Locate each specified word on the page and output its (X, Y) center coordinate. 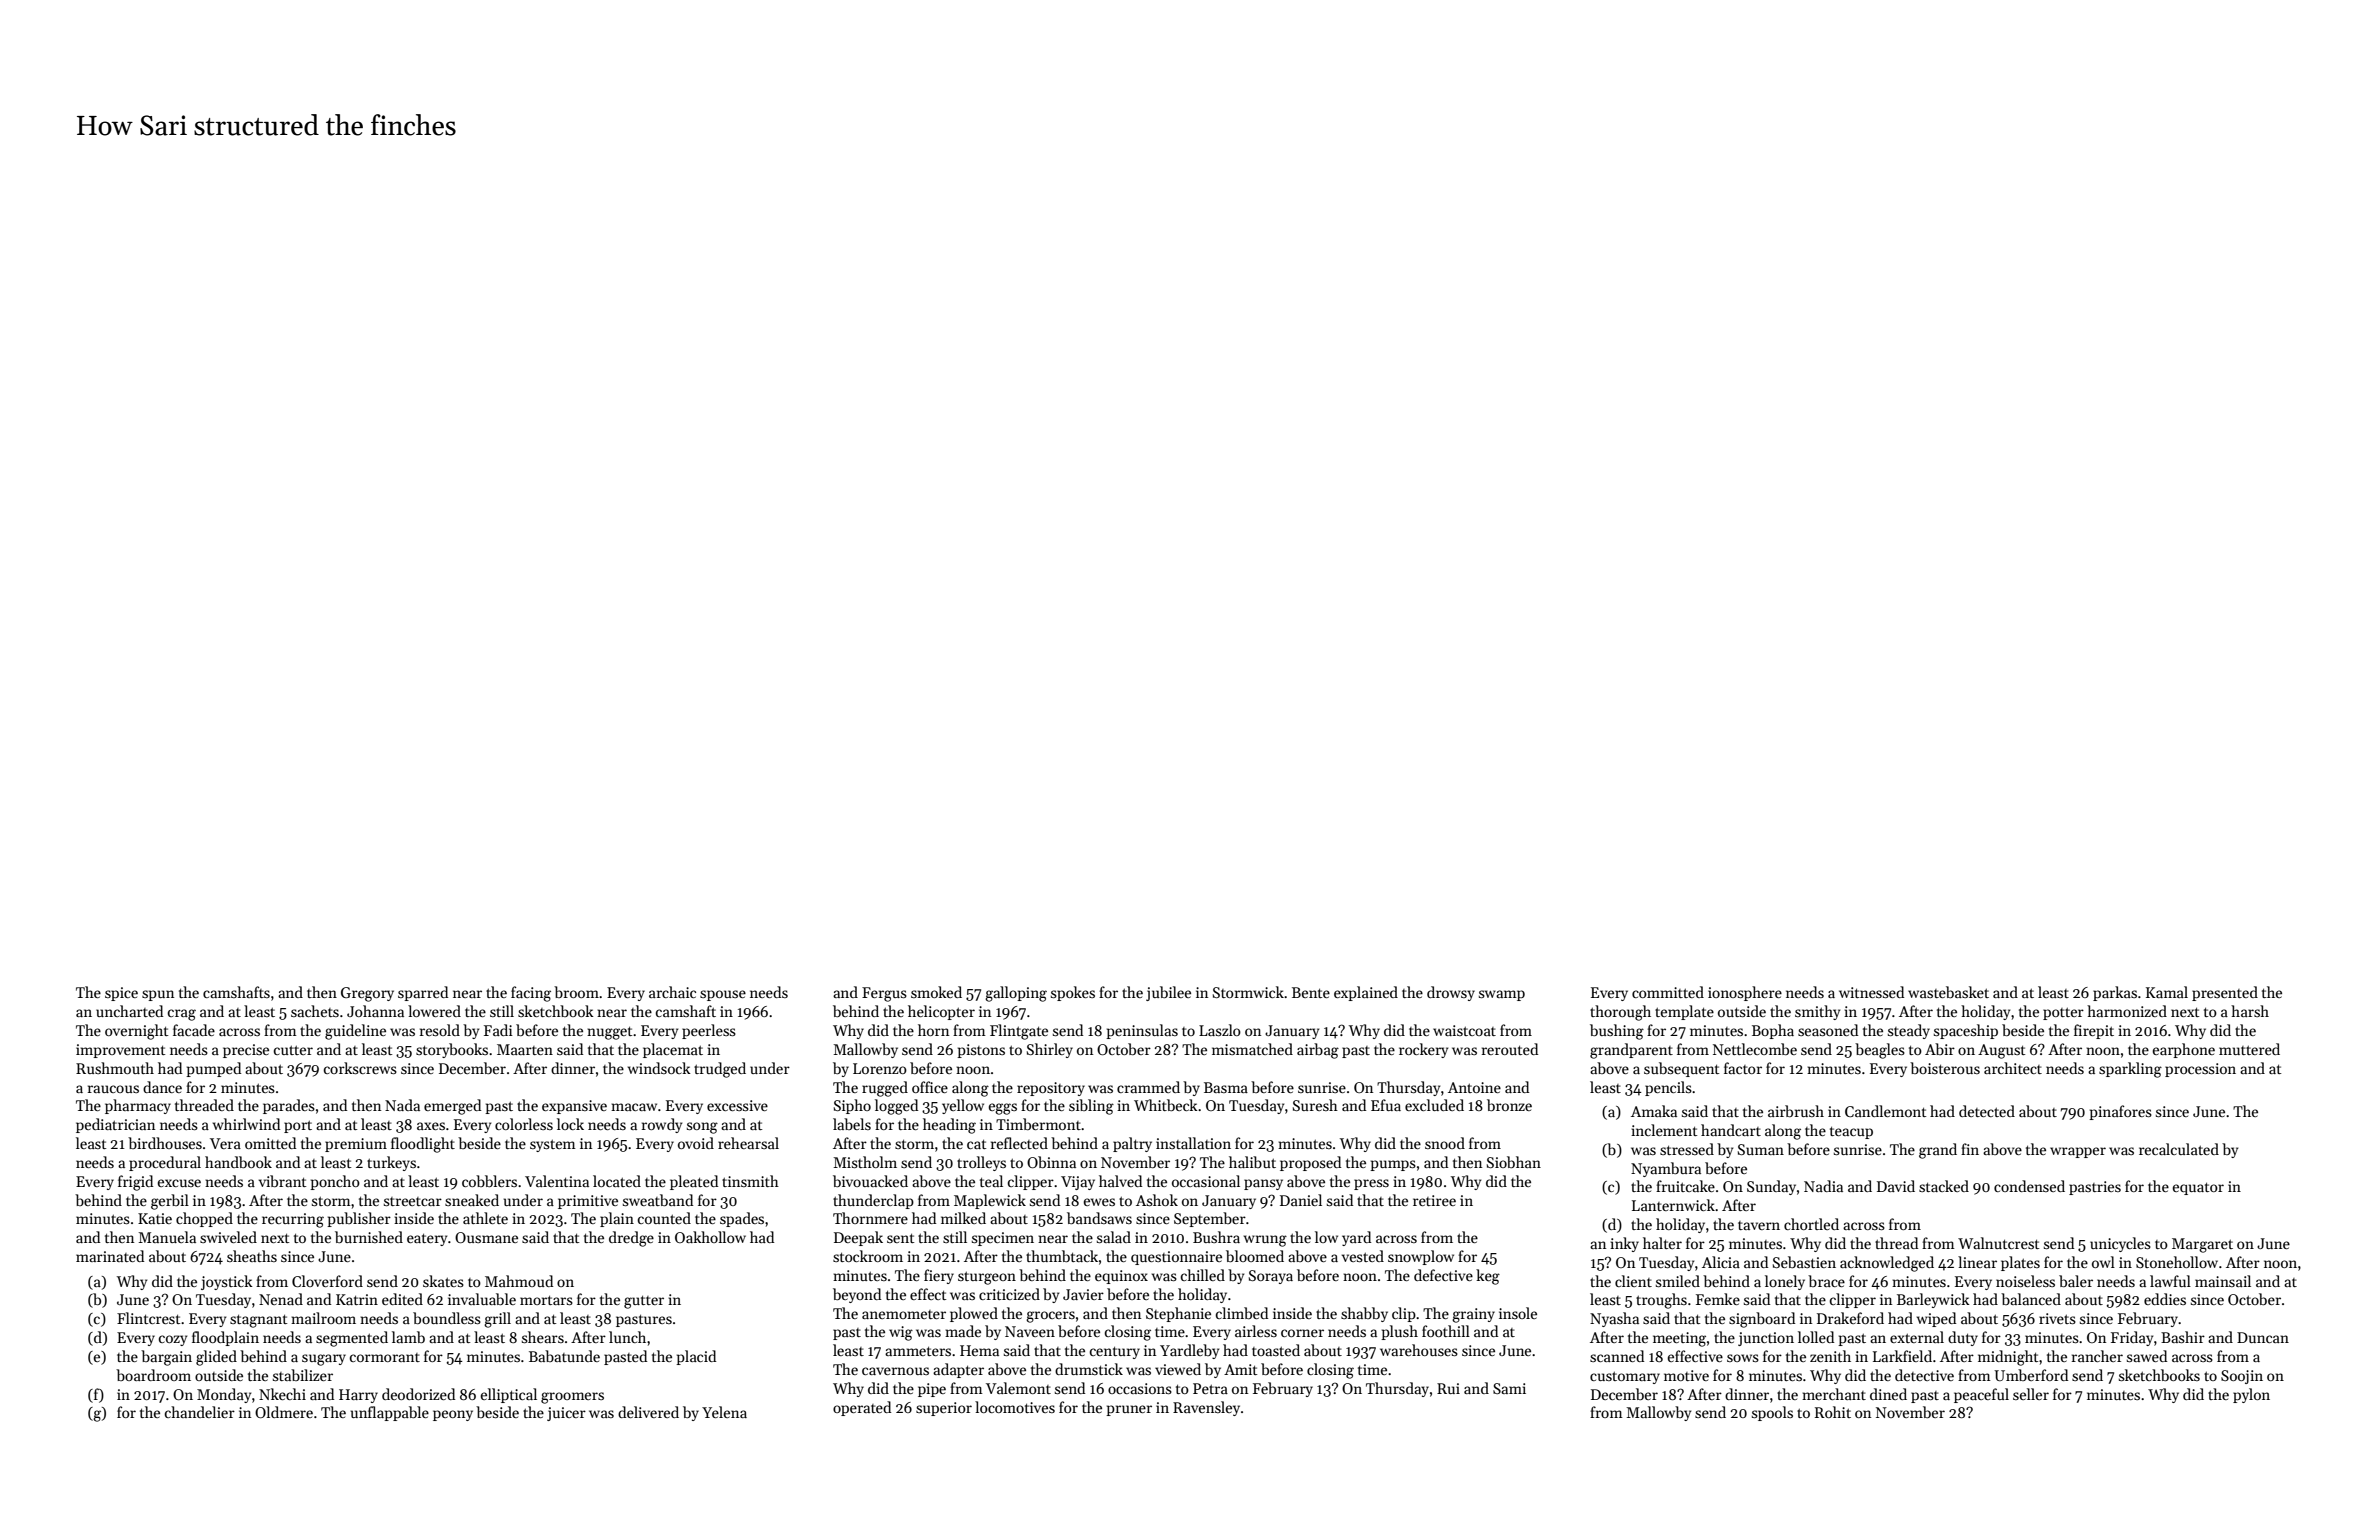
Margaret (2202, 1245)
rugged (885, 1089)
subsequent (1681, 1069)
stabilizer (303, 1375)
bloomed (1255, 1256)
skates (443, 1281)
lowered (434, 1011)
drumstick (1089, 1369)
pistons (981, 1051)
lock (570, 1124)
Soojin (2242, 1377)
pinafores (2120, 1112)
